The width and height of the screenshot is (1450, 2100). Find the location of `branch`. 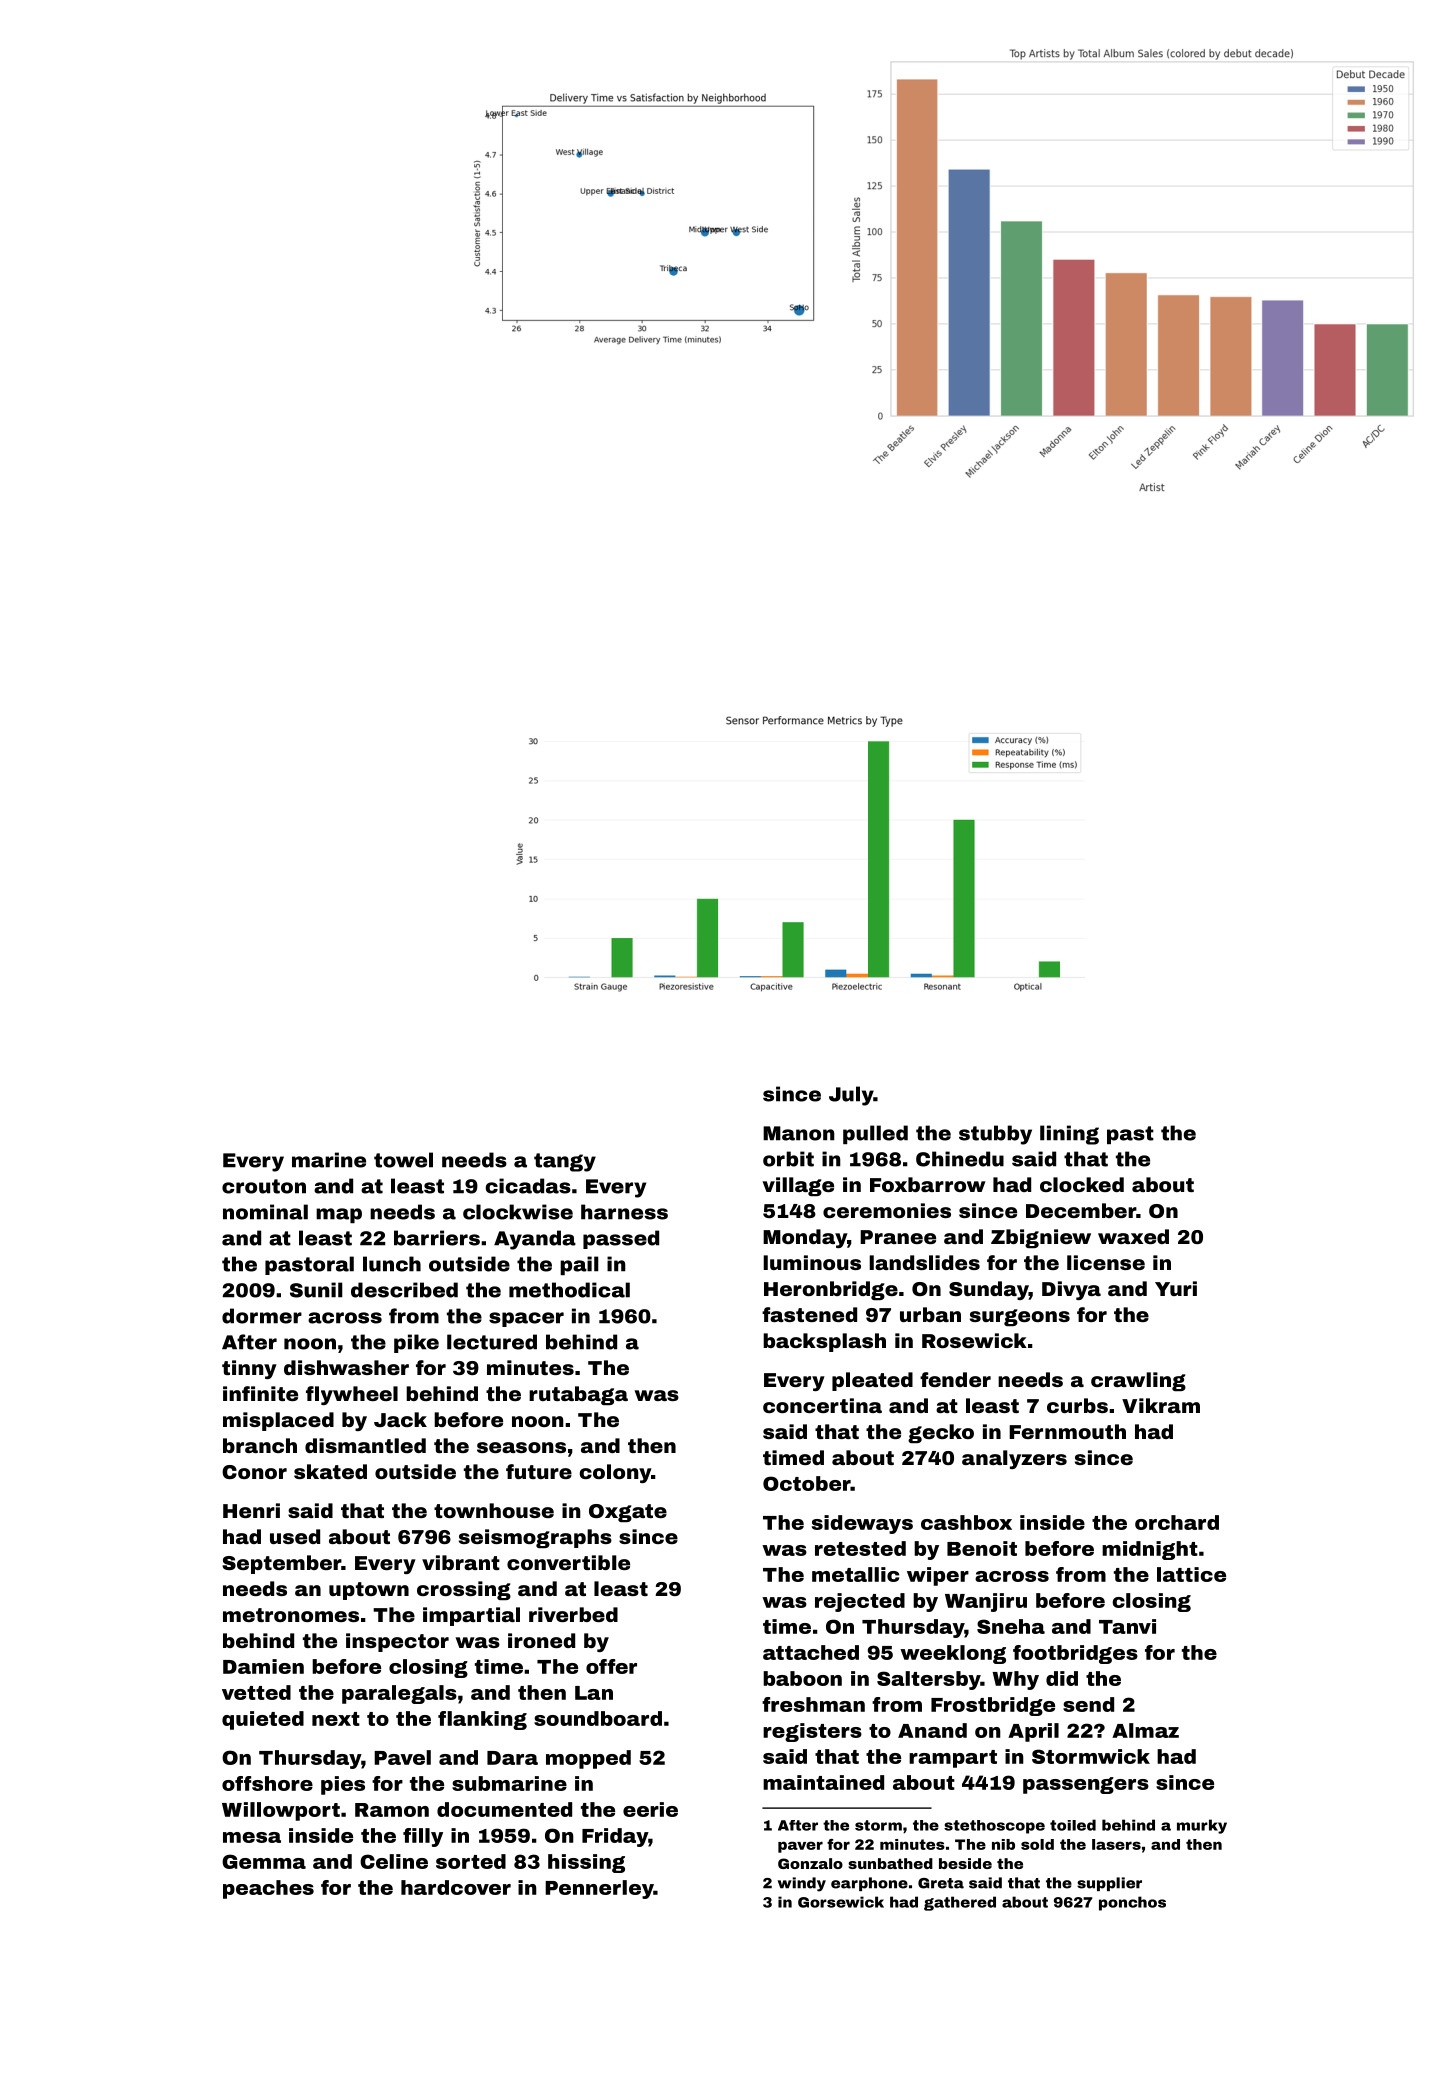

branch is located at coordinates (260, 1445).
